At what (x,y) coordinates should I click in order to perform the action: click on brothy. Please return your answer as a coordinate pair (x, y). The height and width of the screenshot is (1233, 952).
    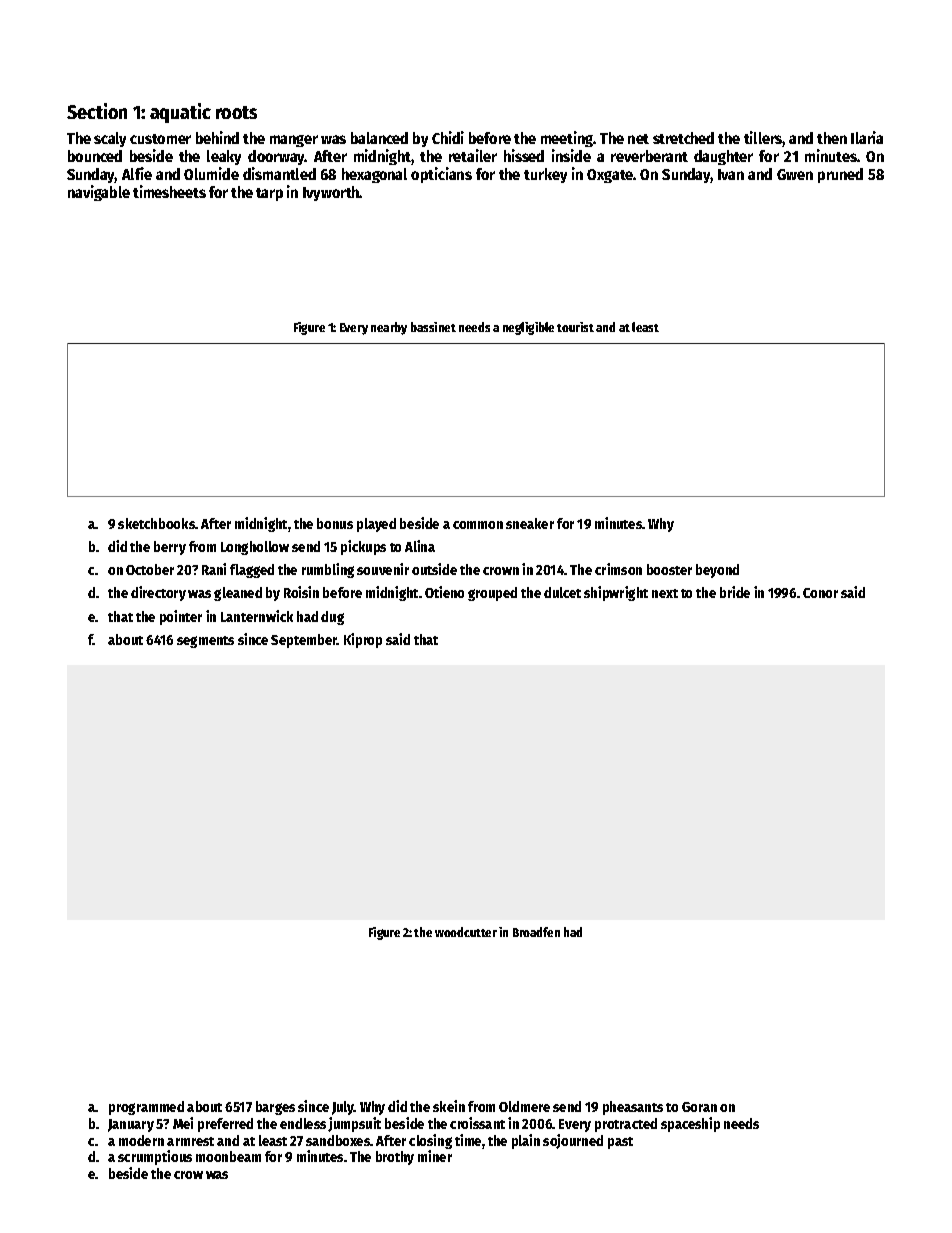
    Looking at the image, I should click on (395, 1158).
